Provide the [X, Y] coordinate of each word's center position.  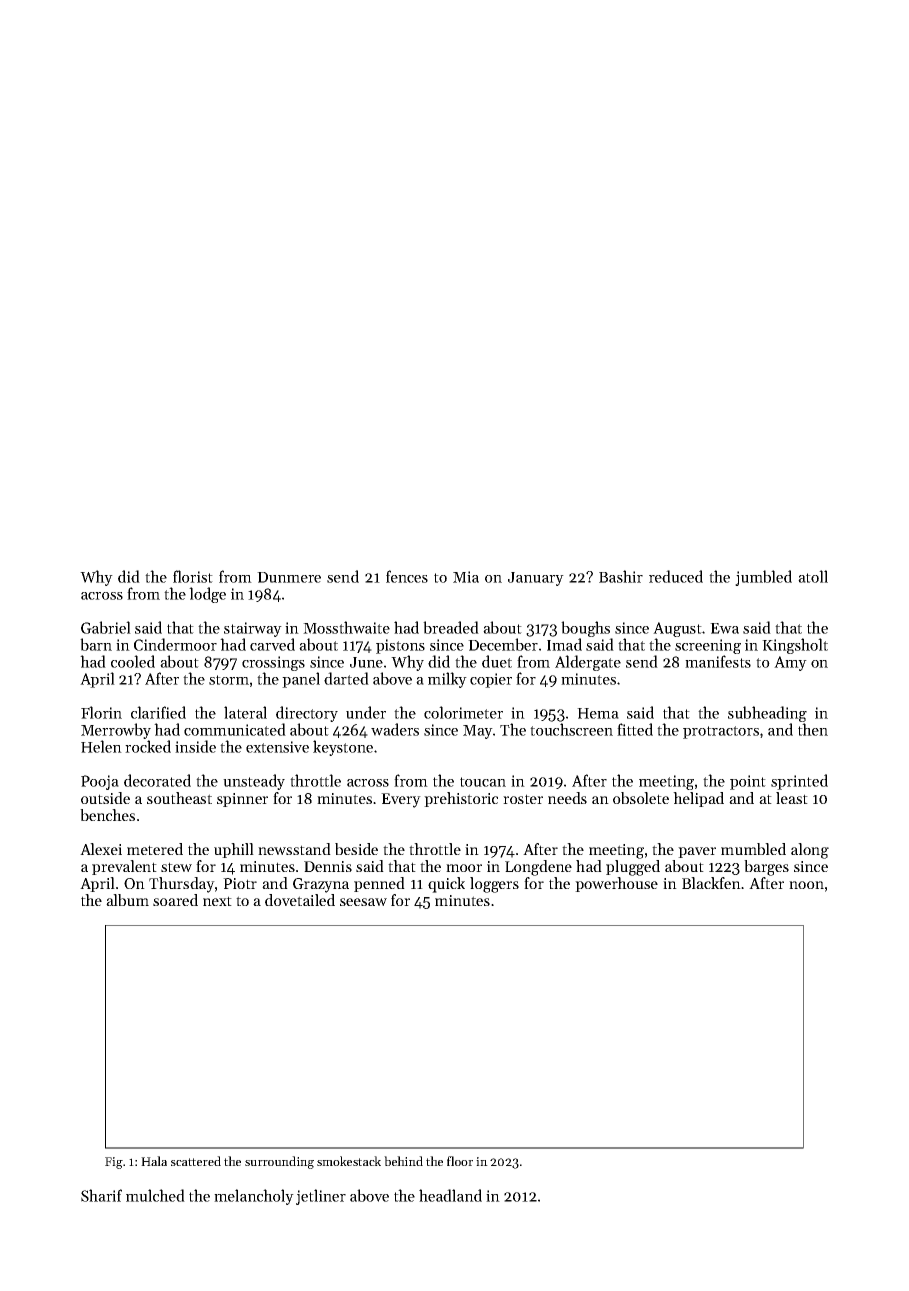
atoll [813, 576]
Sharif [101, 1195]
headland [450, 1195]
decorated [157, 780]
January [536, 579]
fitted [635, 729]
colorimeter [463, 712]
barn [96, 644]
